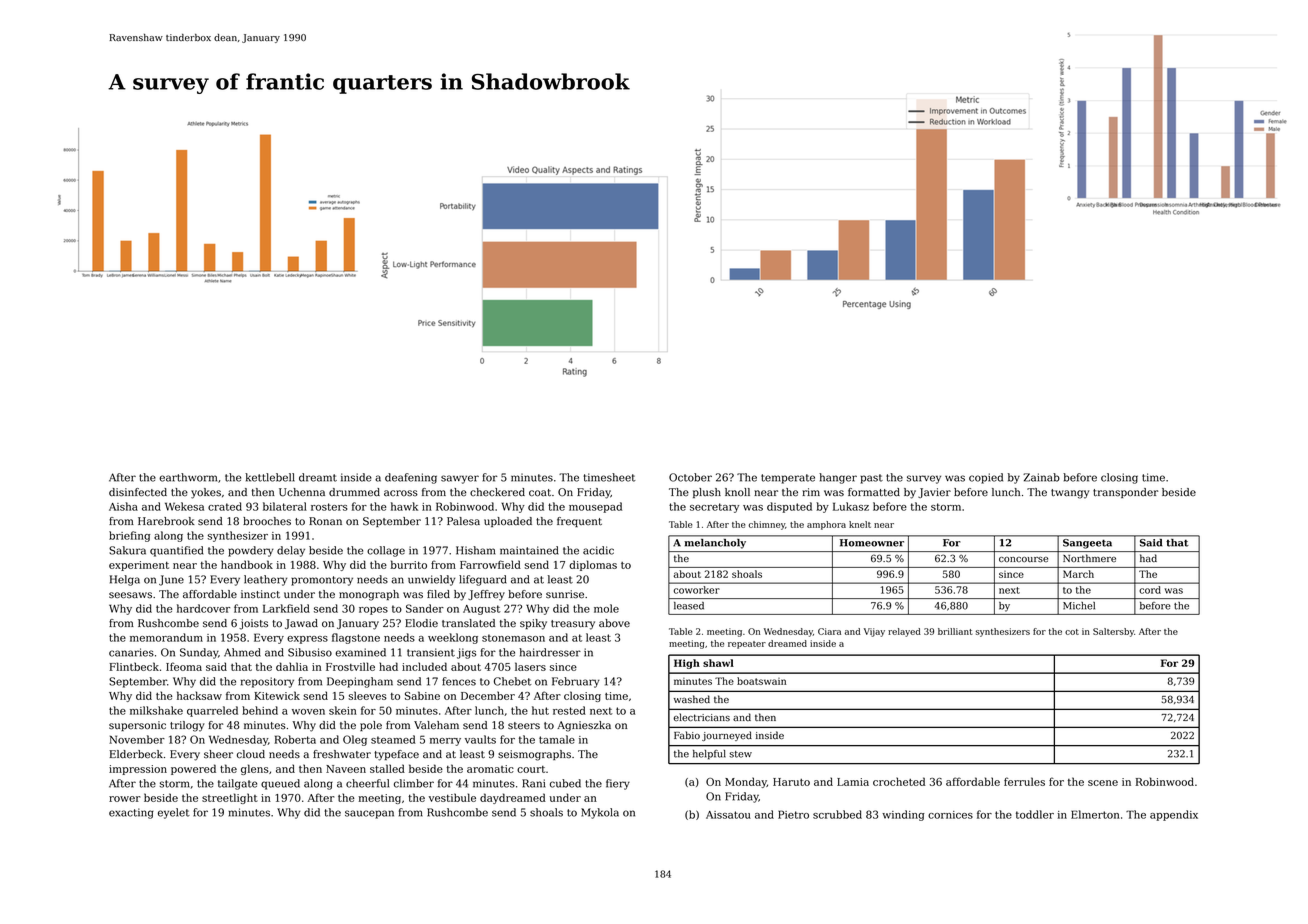 This image has height=924, width=1308. I want to click on toddler, so click(1035, 814).
